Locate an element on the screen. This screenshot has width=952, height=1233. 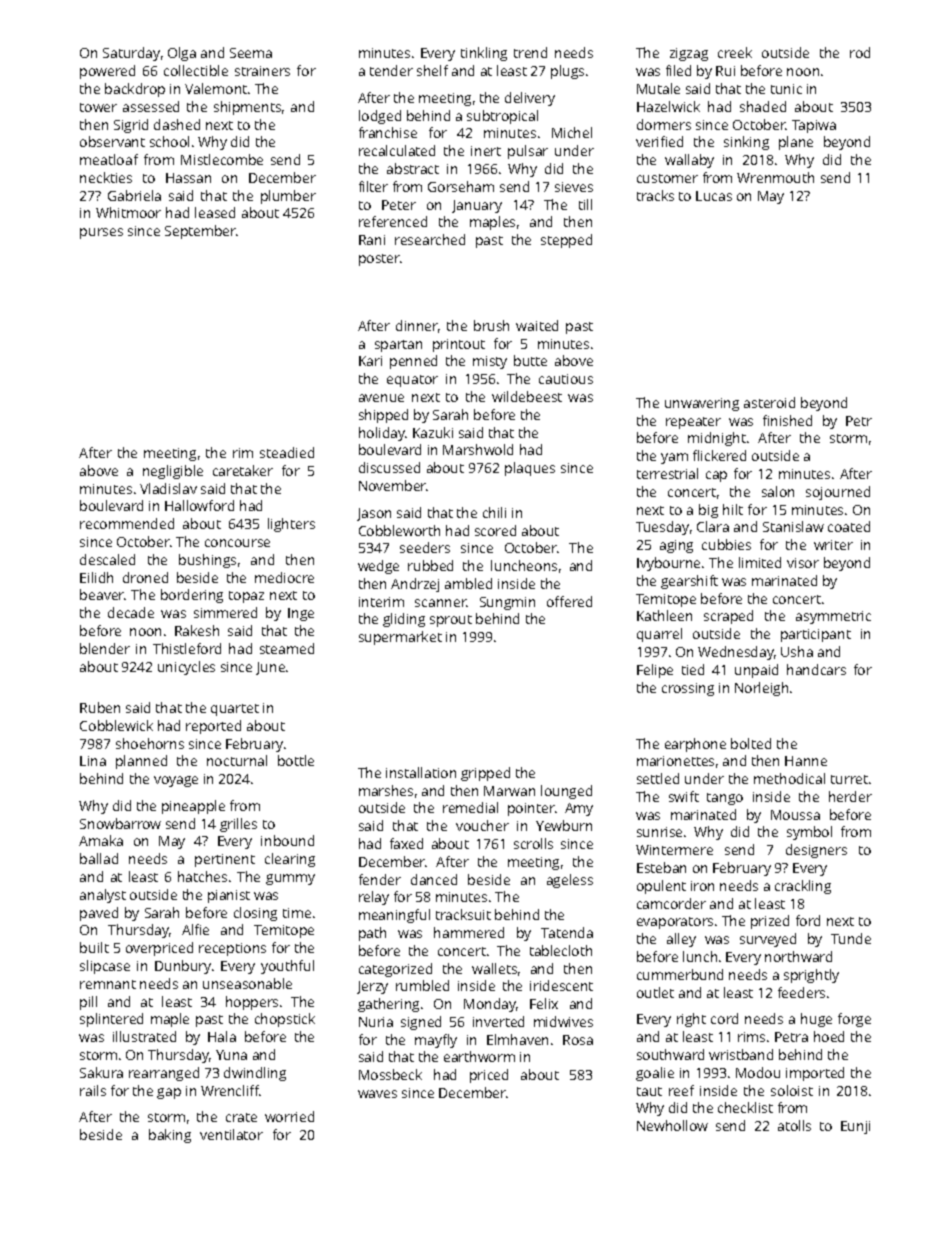
pill is located at coordinates (88, 1003).
